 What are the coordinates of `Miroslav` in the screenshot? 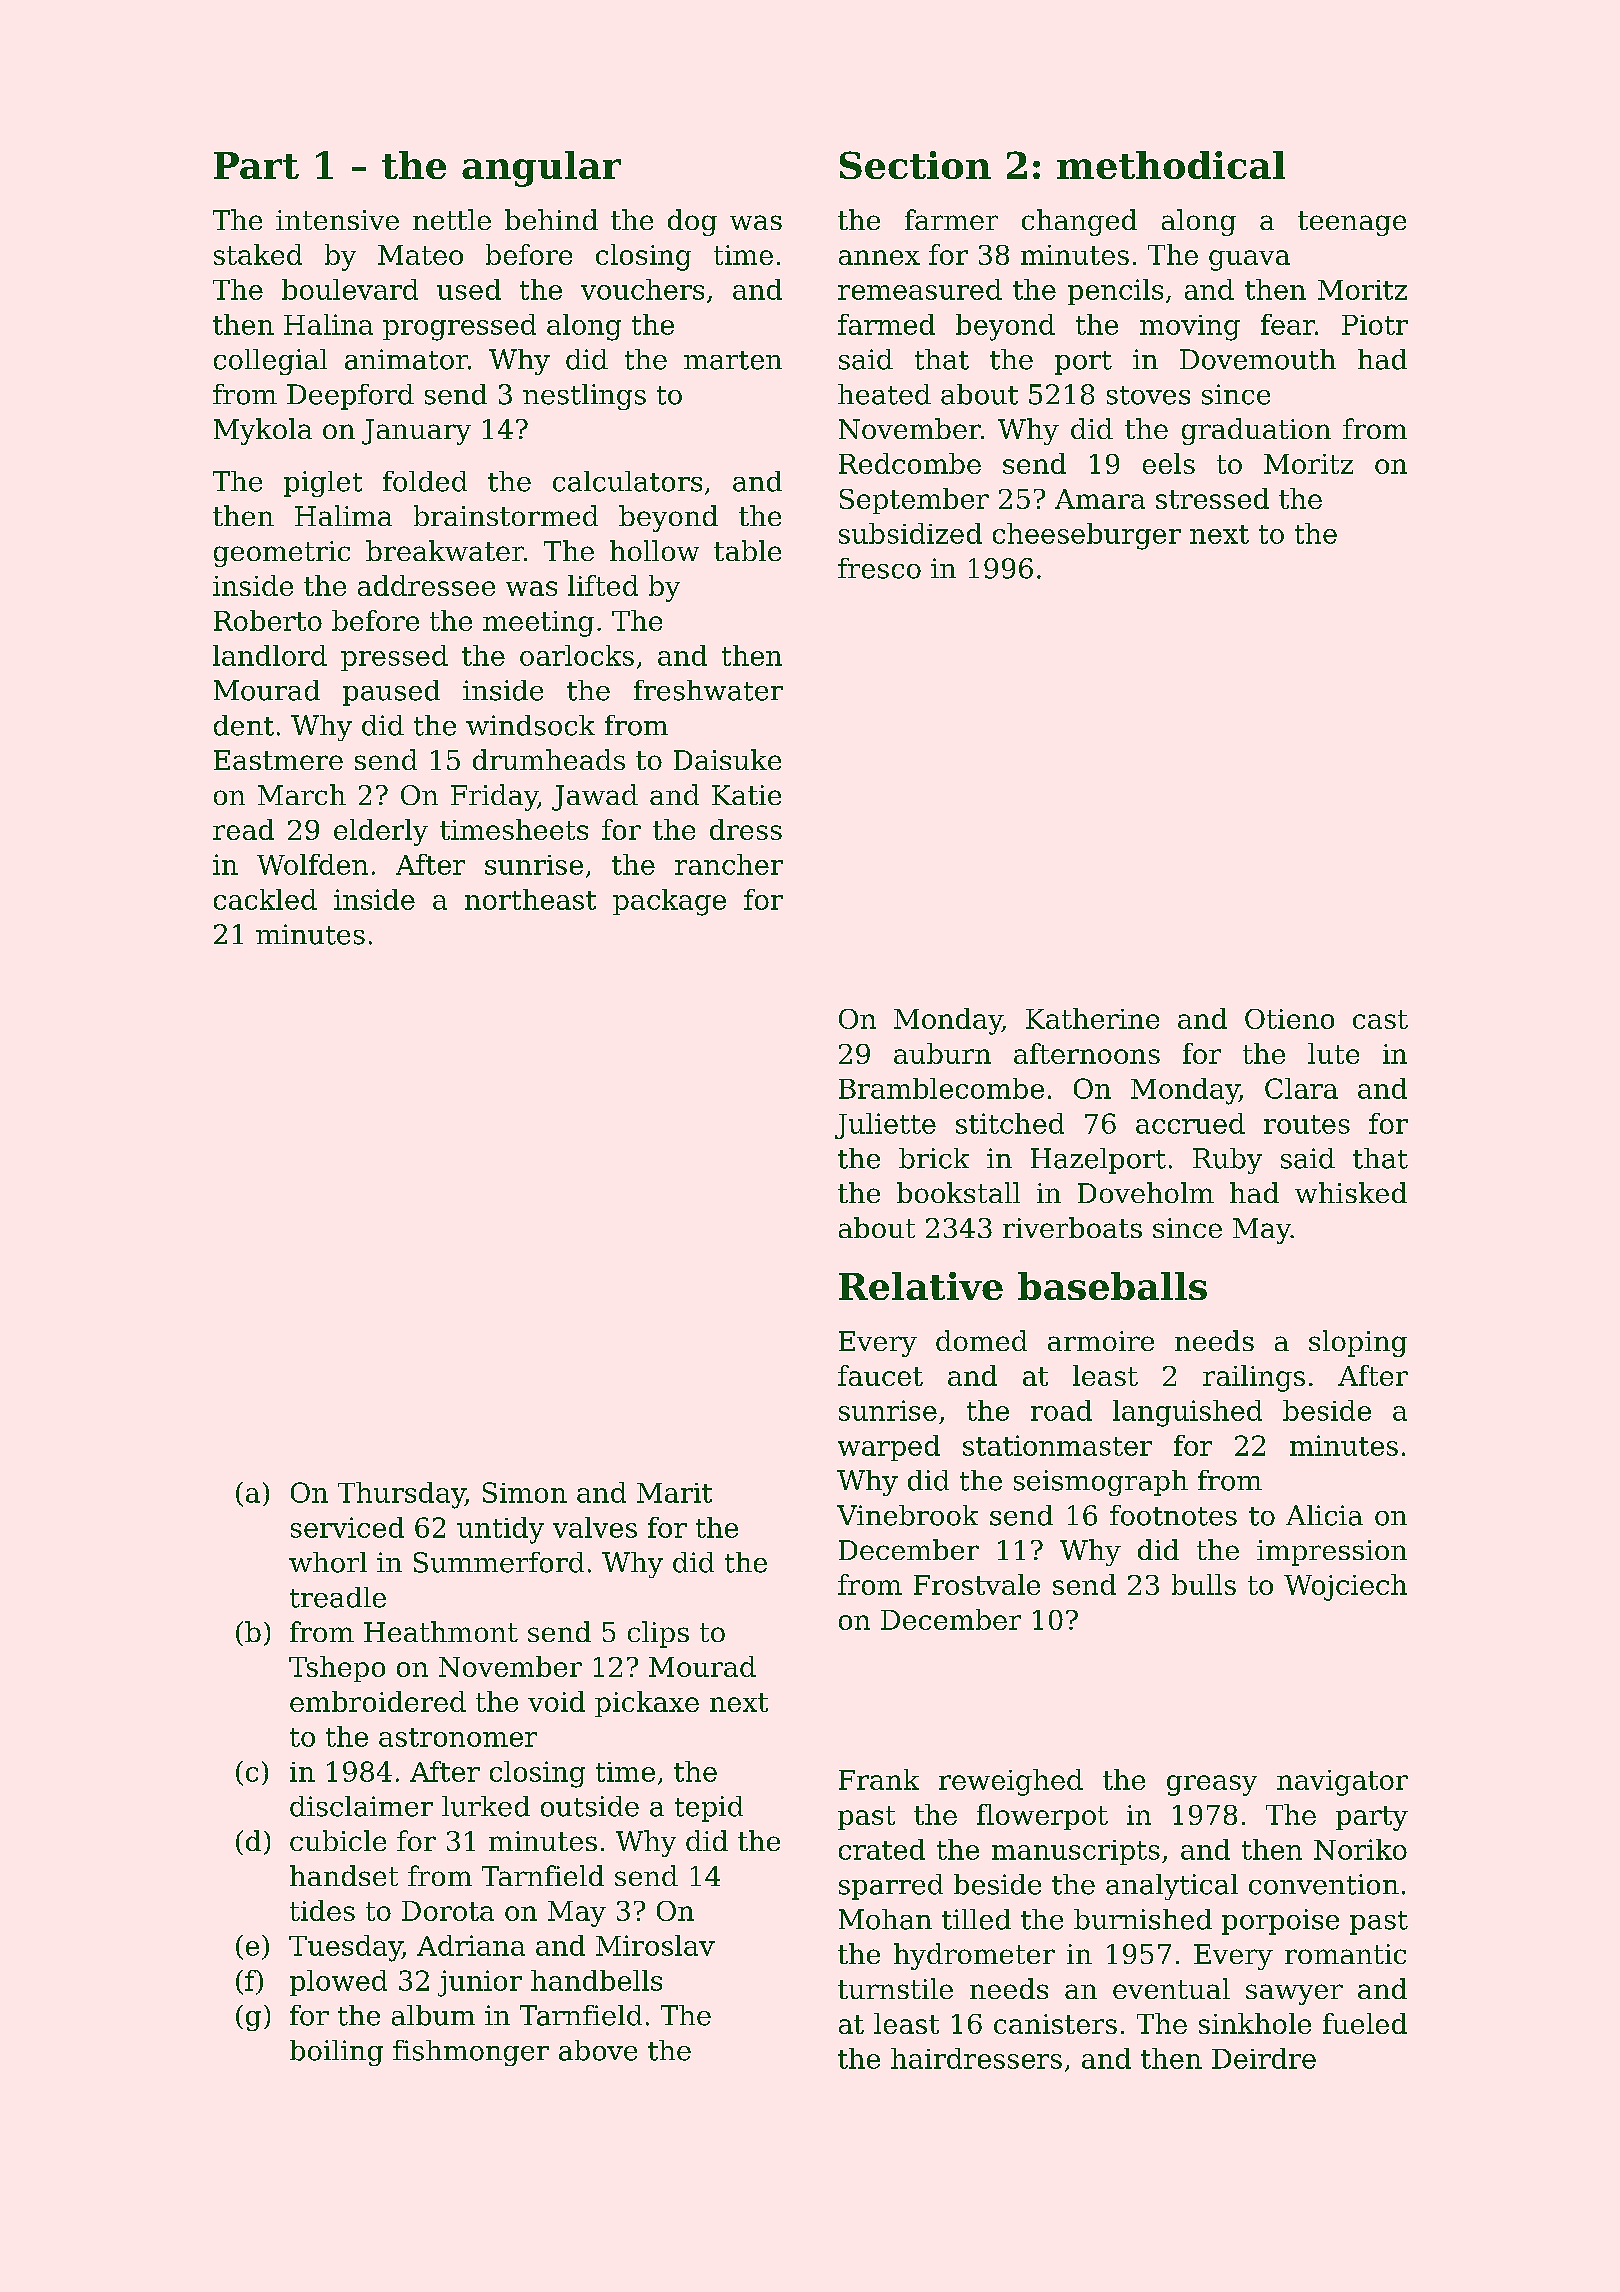 It's located at (655, 1945).
